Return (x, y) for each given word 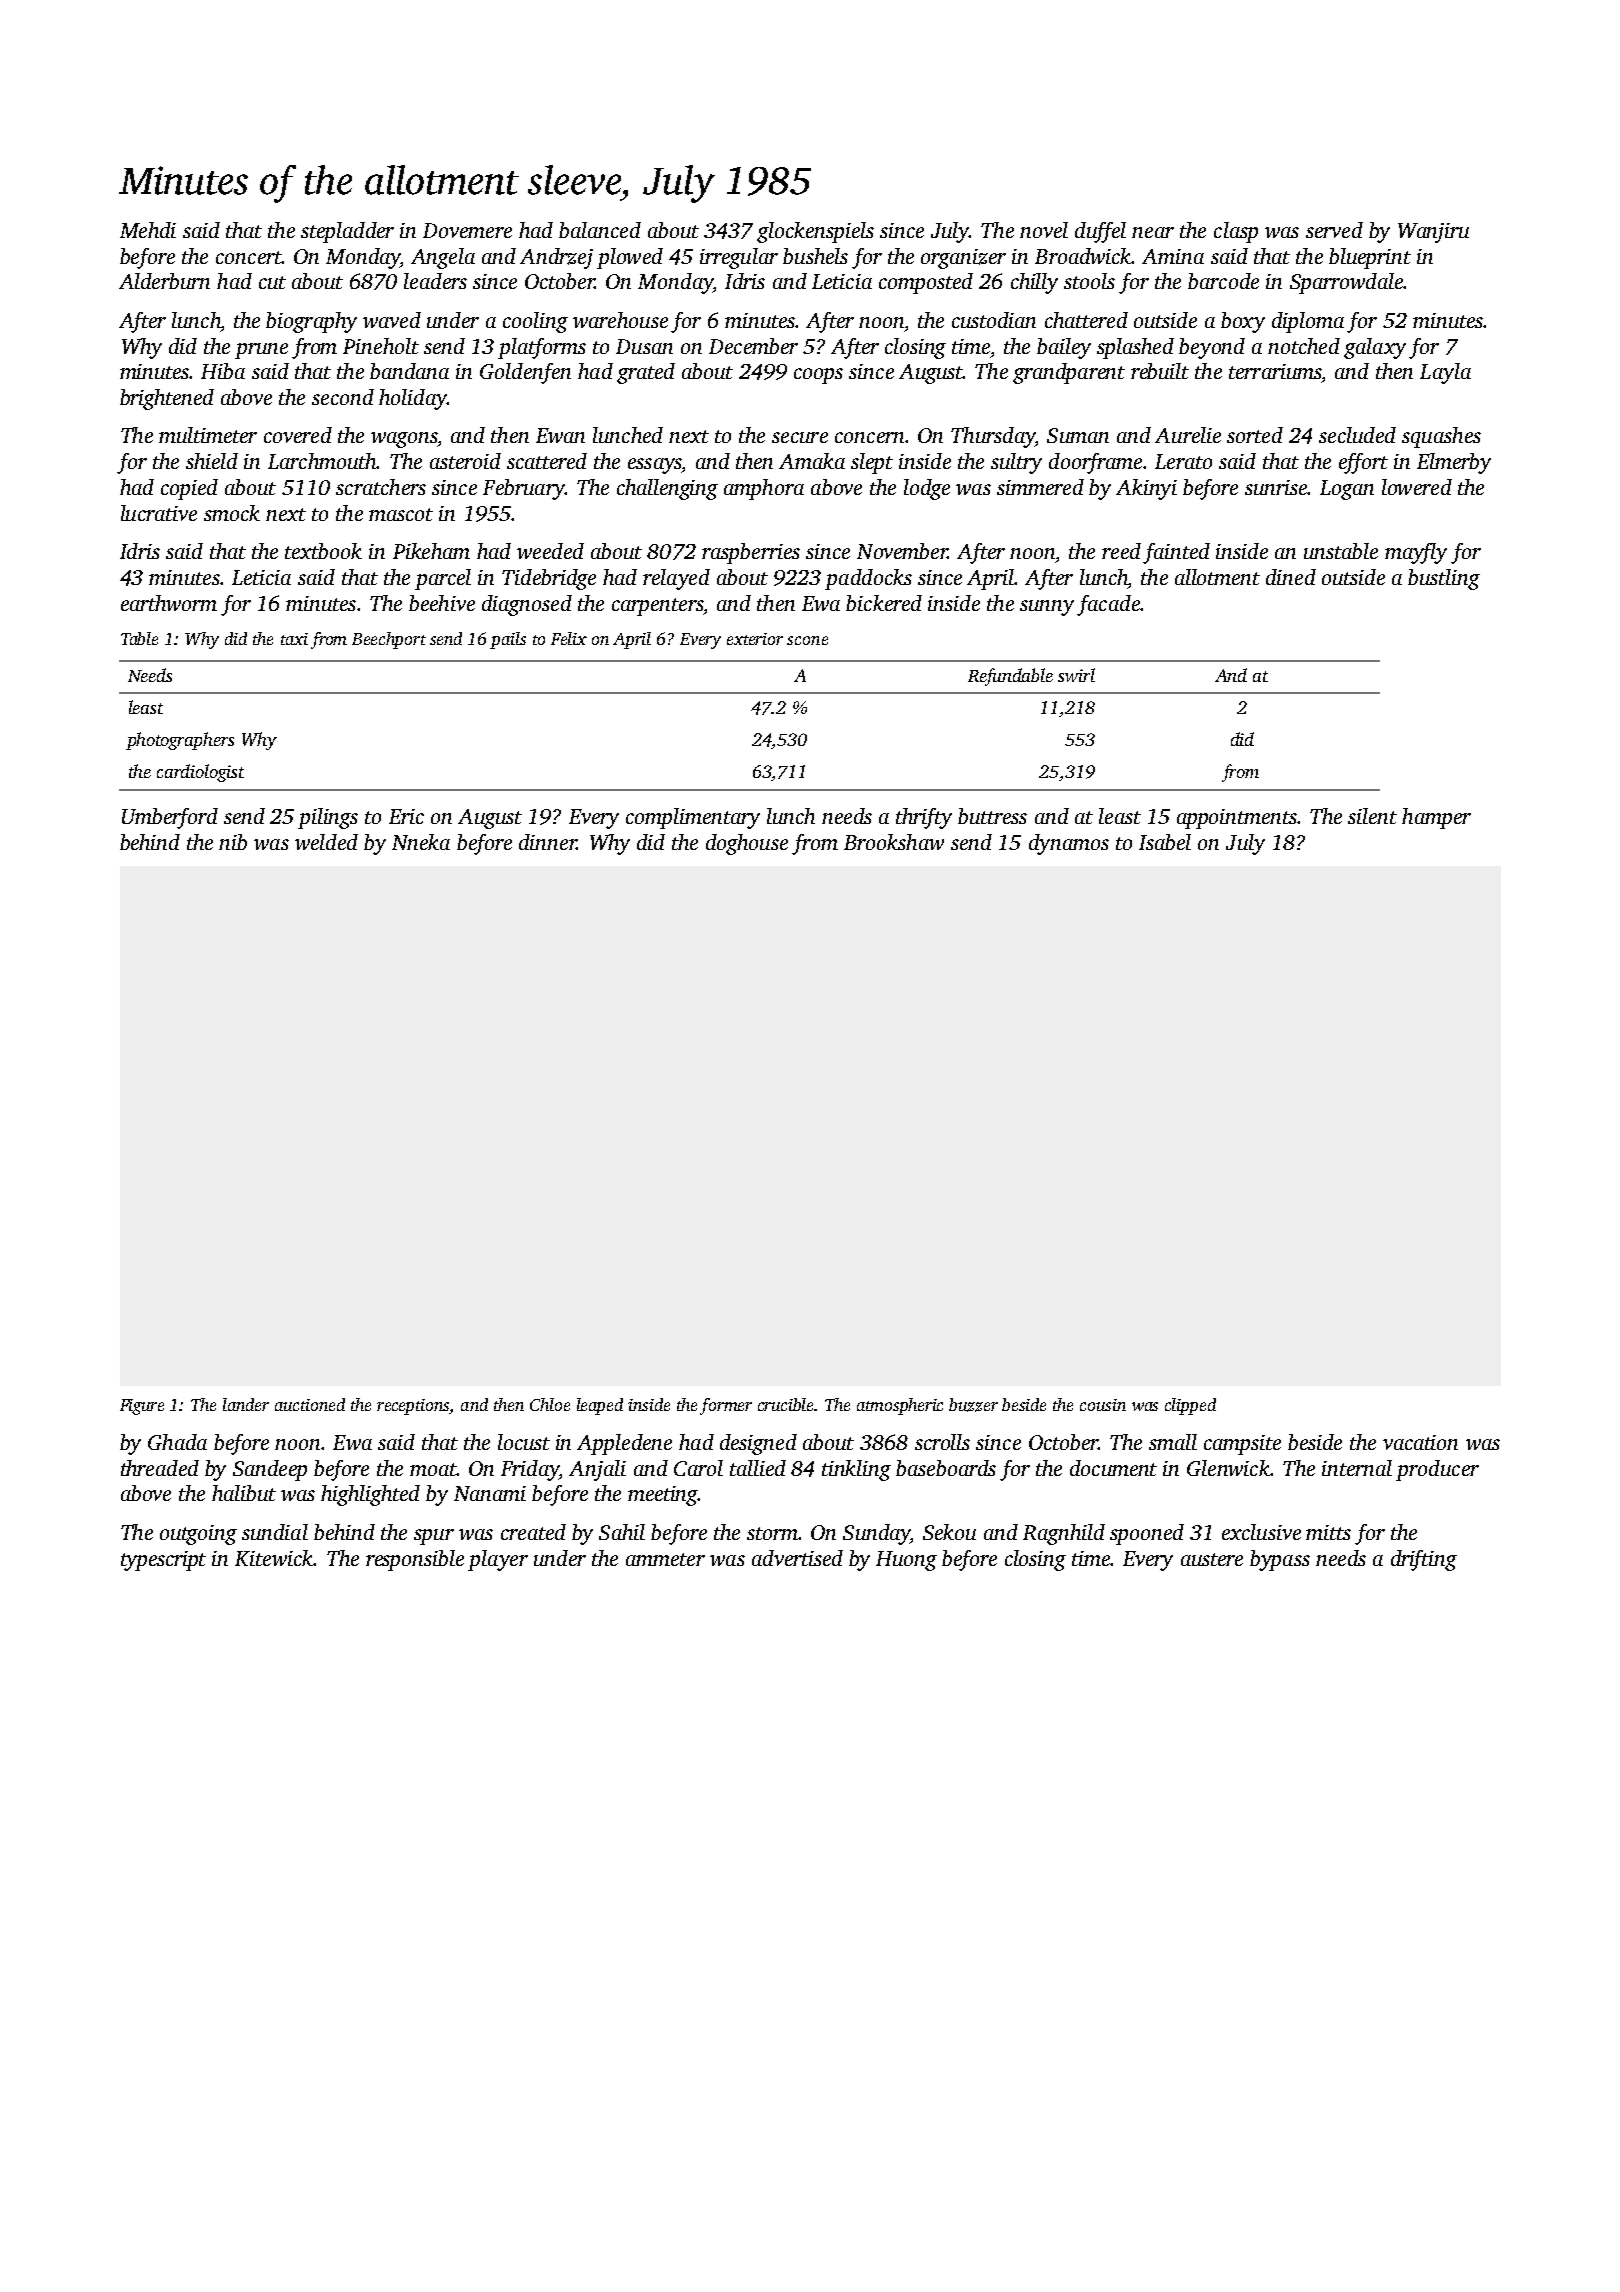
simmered (1040, 487)
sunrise (1276, 487)
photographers (180, 741)
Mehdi (148, 230)
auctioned (310, 1404)
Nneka (421, 842)
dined (1291, 577)
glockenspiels (815, 232)
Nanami (490, 1493)
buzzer (973, 1405)
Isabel (1165, 842)
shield (212, 461)
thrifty (924, 818)
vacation (1420, 1442)
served (1334, 230)
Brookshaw (894, 842)
